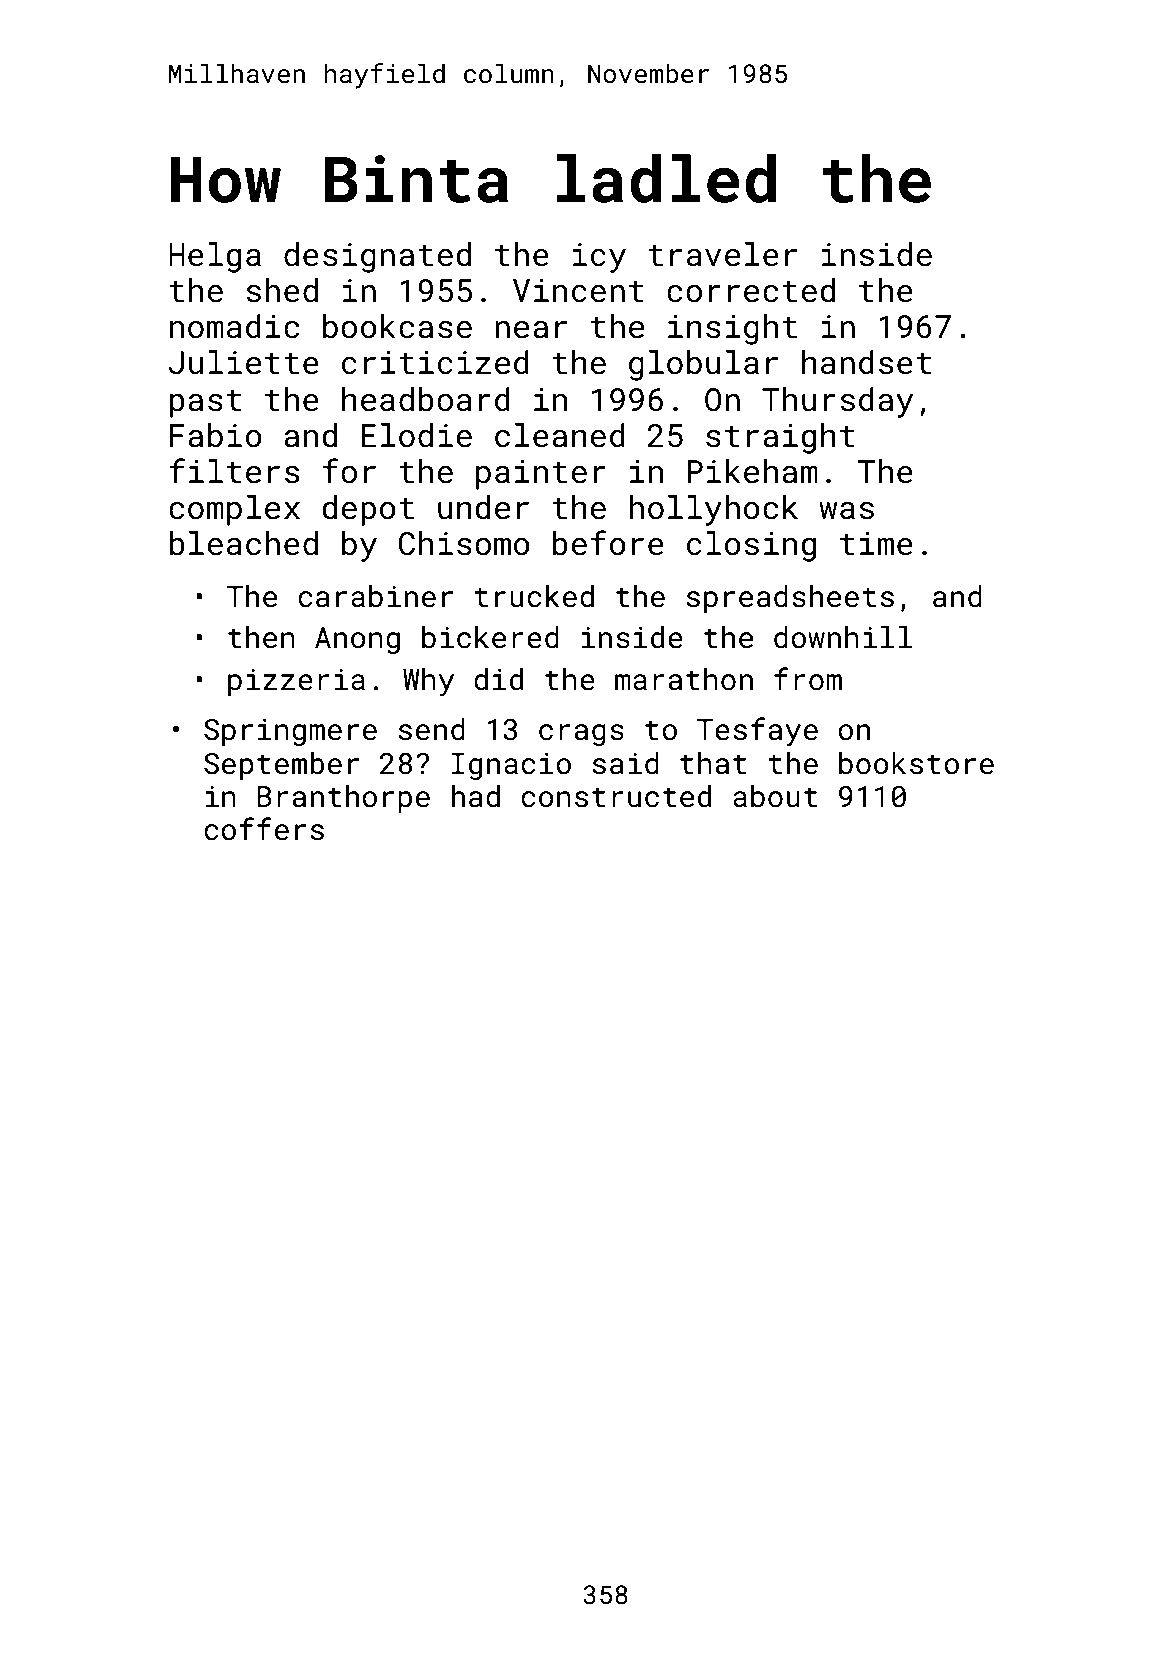 This document has height=1654, width=1165. Describe the element at coordinates (397, 326) in the document. I see `bookcase` at that location.
